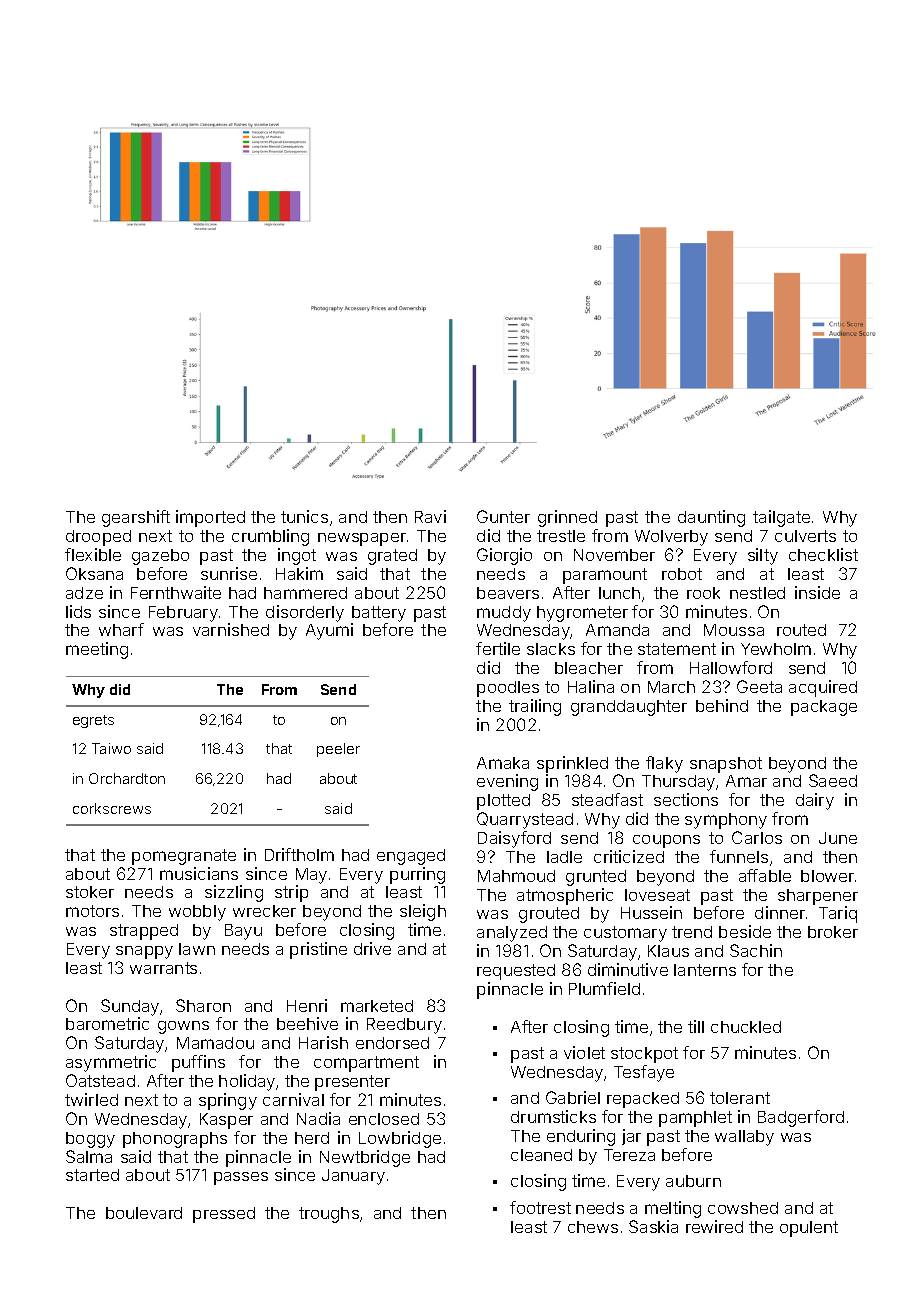 This screenshot has height=1314, width=924. I want to click on chews, so click(593, 1227).
